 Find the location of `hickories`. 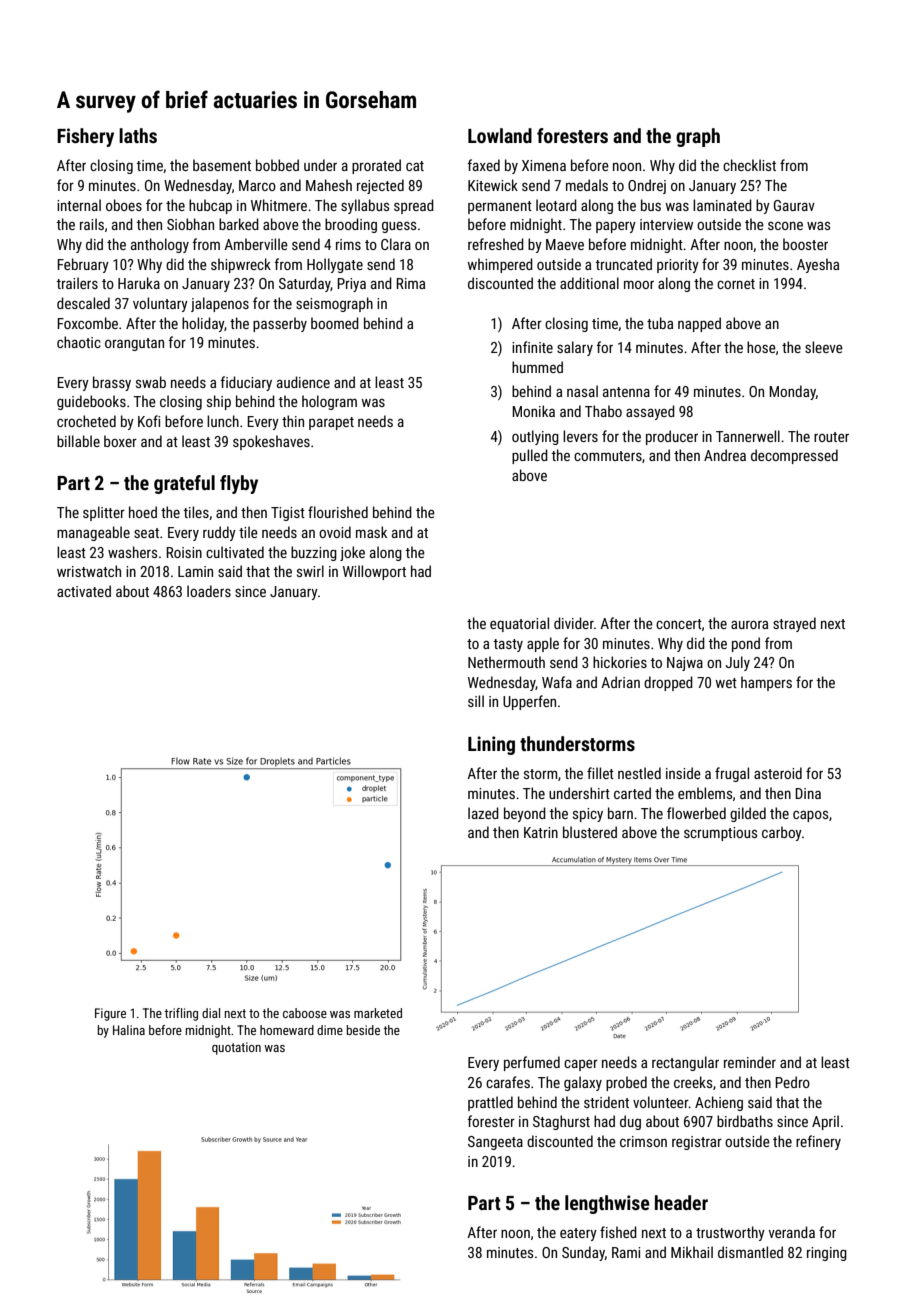

hickories is located at coordinates (620, 662).
